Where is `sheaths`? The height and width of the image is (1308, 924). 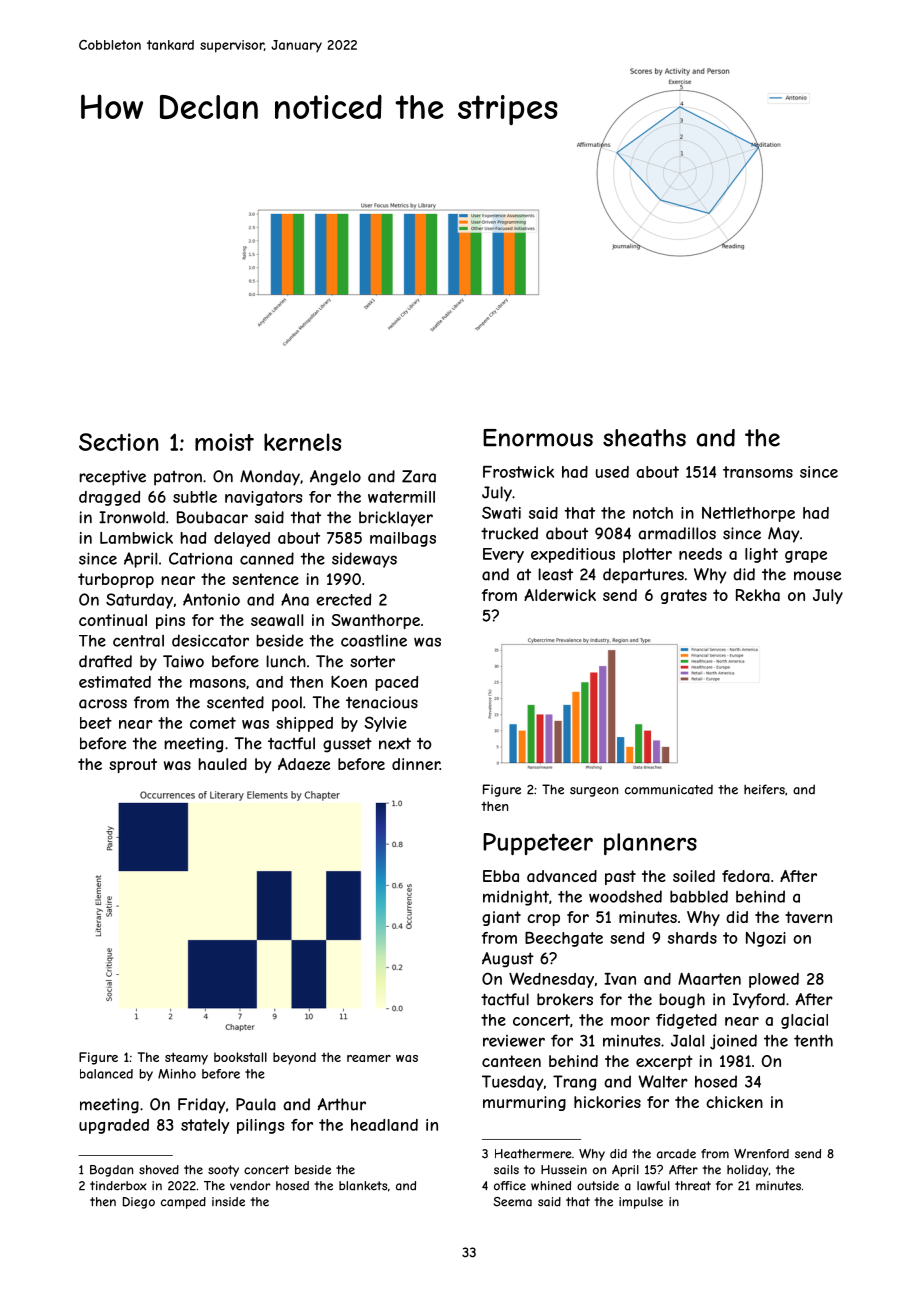
sheaths is located at coordinates (644, 438).
